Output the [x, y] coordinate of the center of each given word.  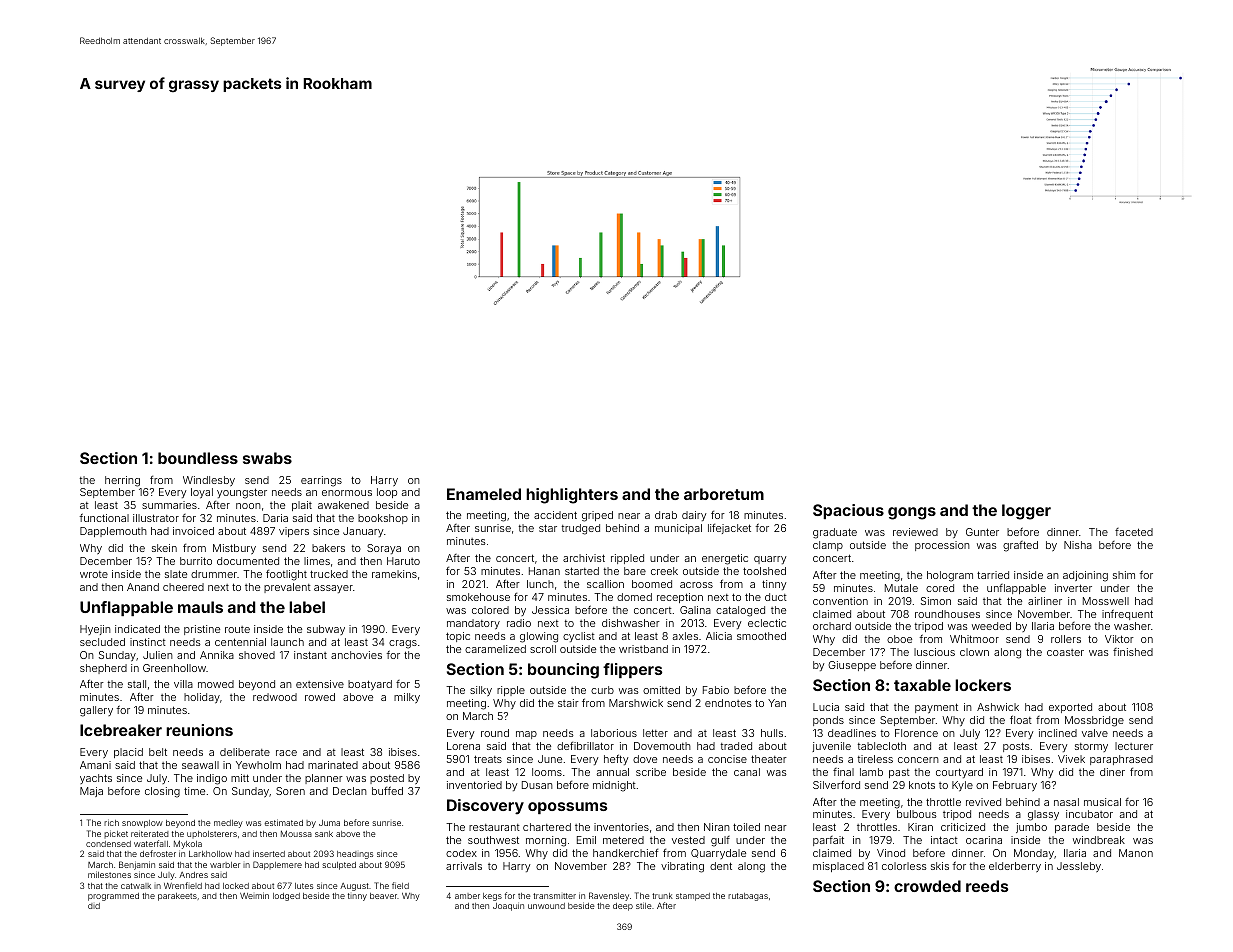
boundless [198, 458]
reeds [987, 886]
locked [236, 886]
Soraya [384, 549]
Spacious [848, 511]
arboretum [724, 494]
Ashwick [998, 707]
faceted [1134, 532]
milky [407, 698]
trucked [329, 574]
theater [769, 759]
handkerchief [625, 853]
